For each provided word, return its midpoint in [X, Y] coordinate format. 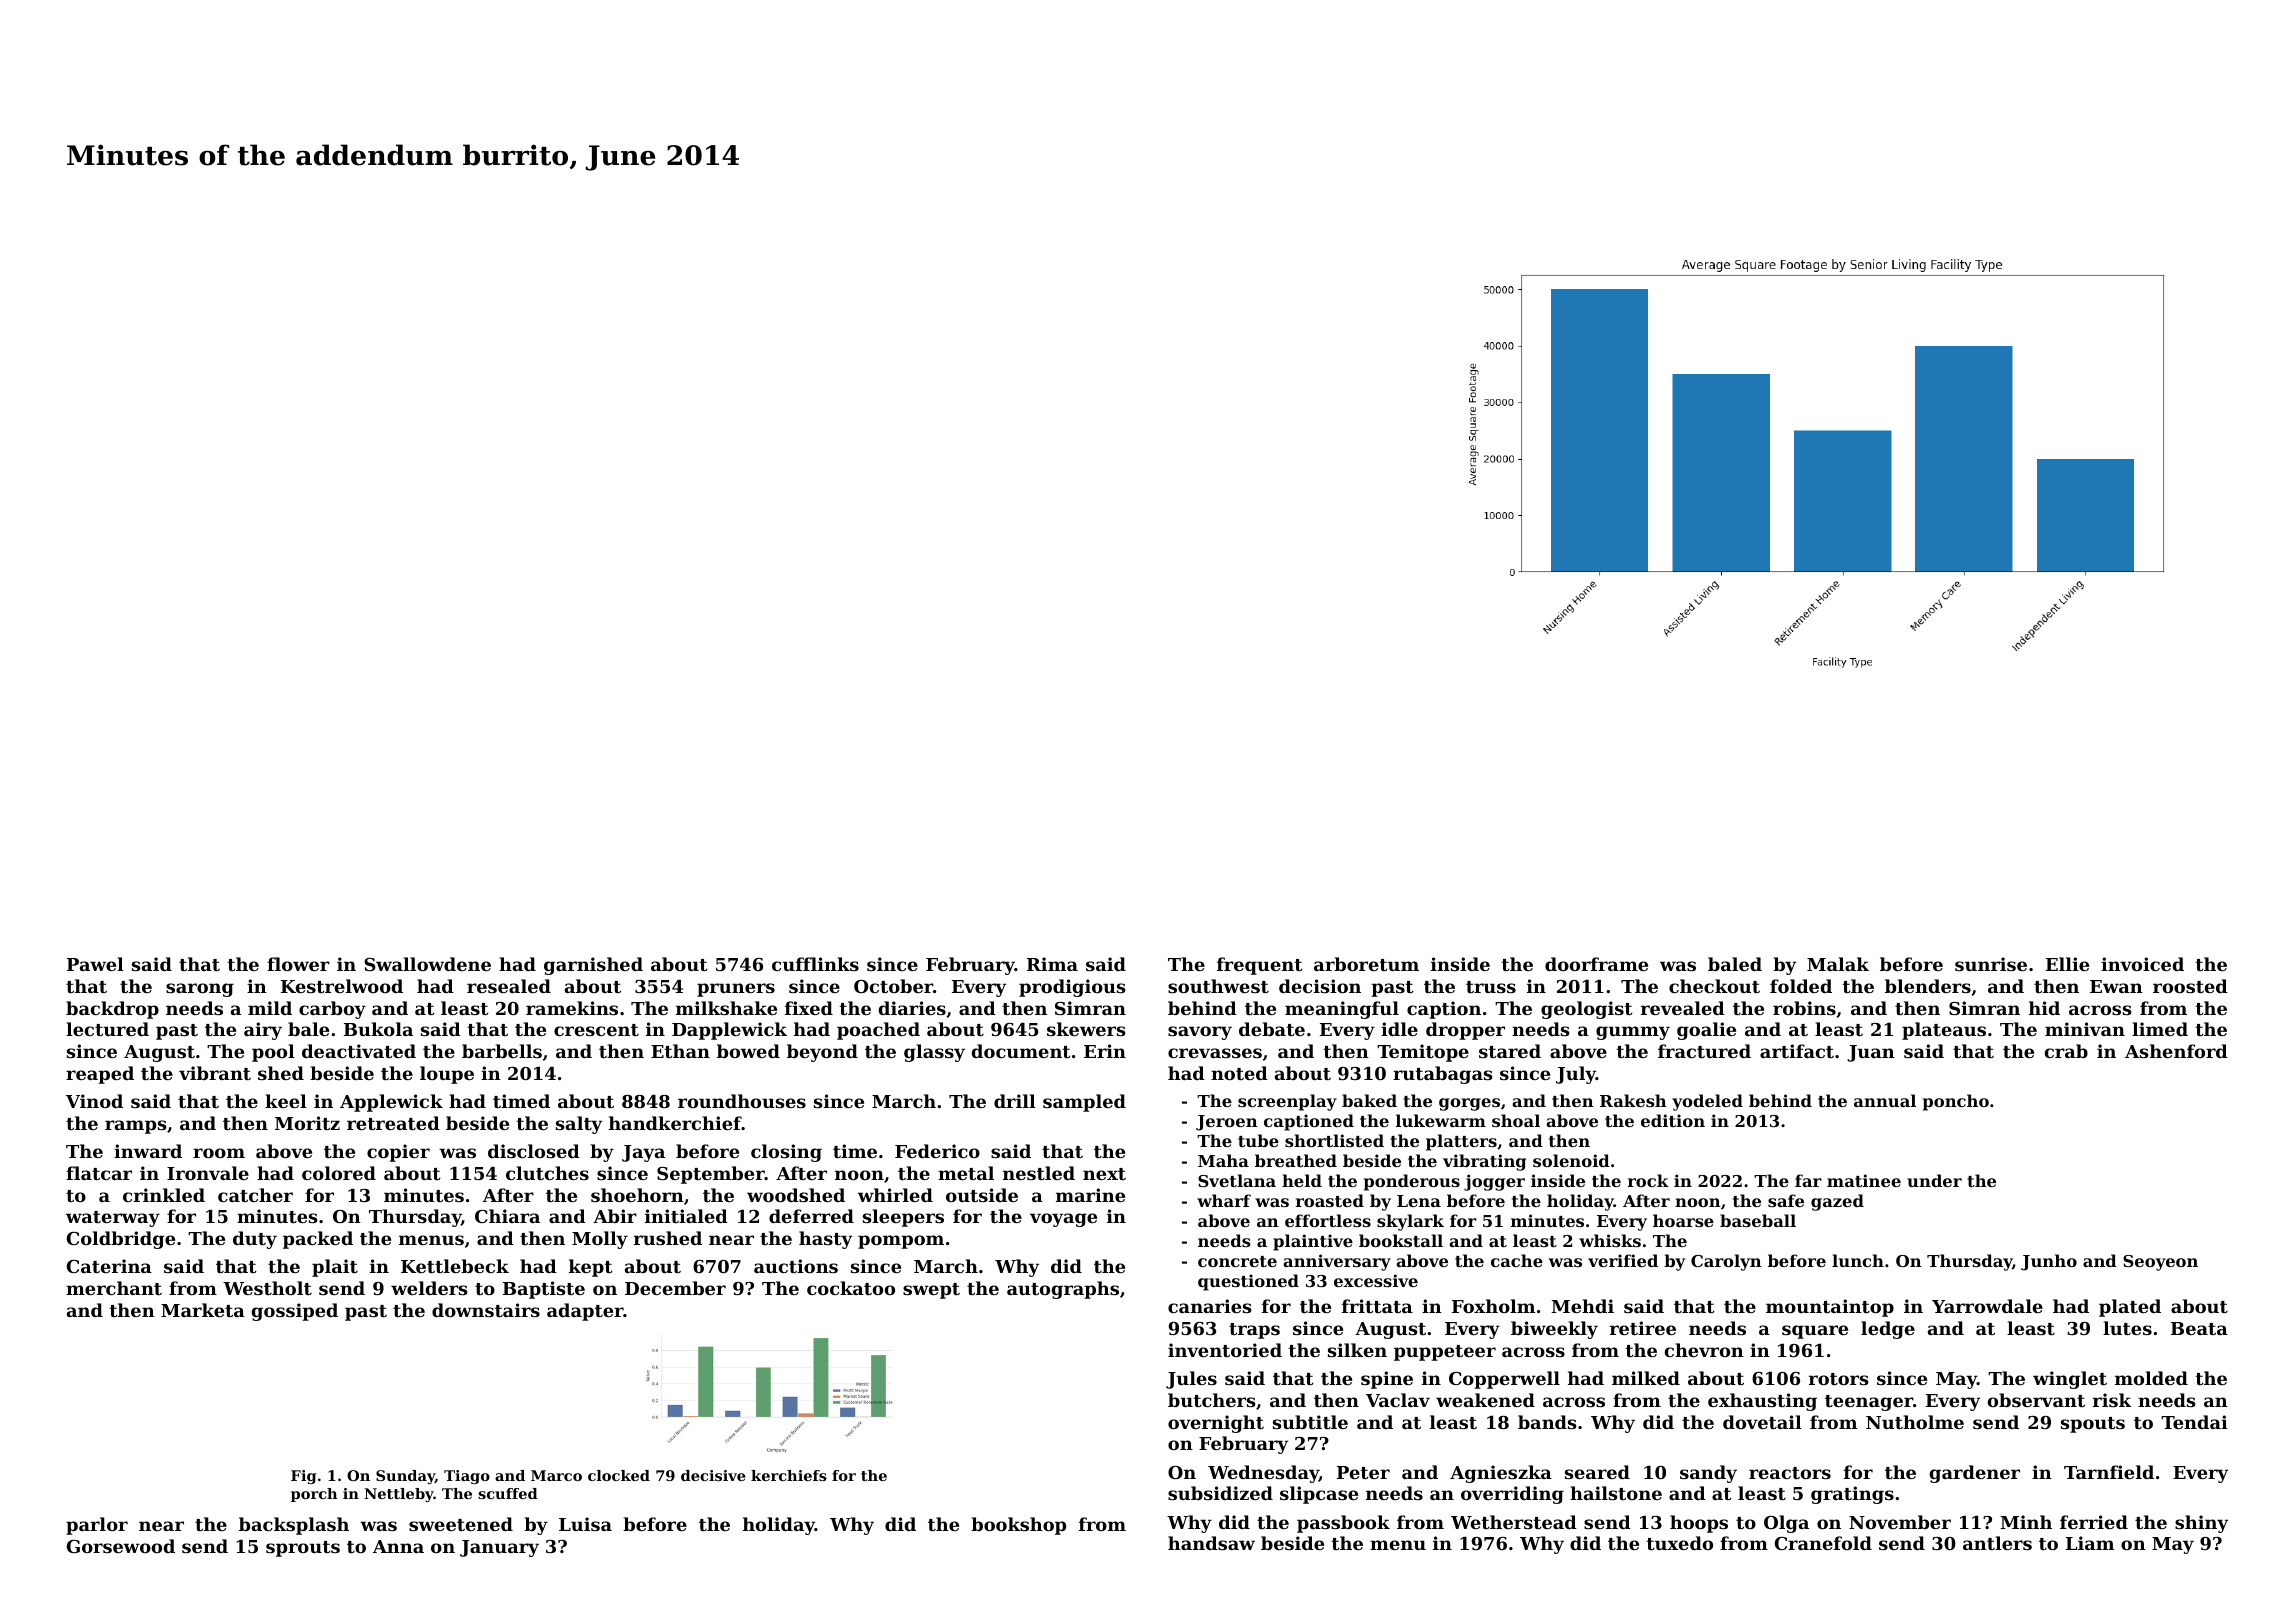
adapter [585, 1312]
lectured [107, 1029]
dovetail [1762, 1422]
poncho [1956, 1102]
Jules [1191, 1380]
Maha [1223, 1160]
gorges [1469, 1104]
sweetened [461, 1524]
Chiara [507, 1216]
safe [1786, 1200]
